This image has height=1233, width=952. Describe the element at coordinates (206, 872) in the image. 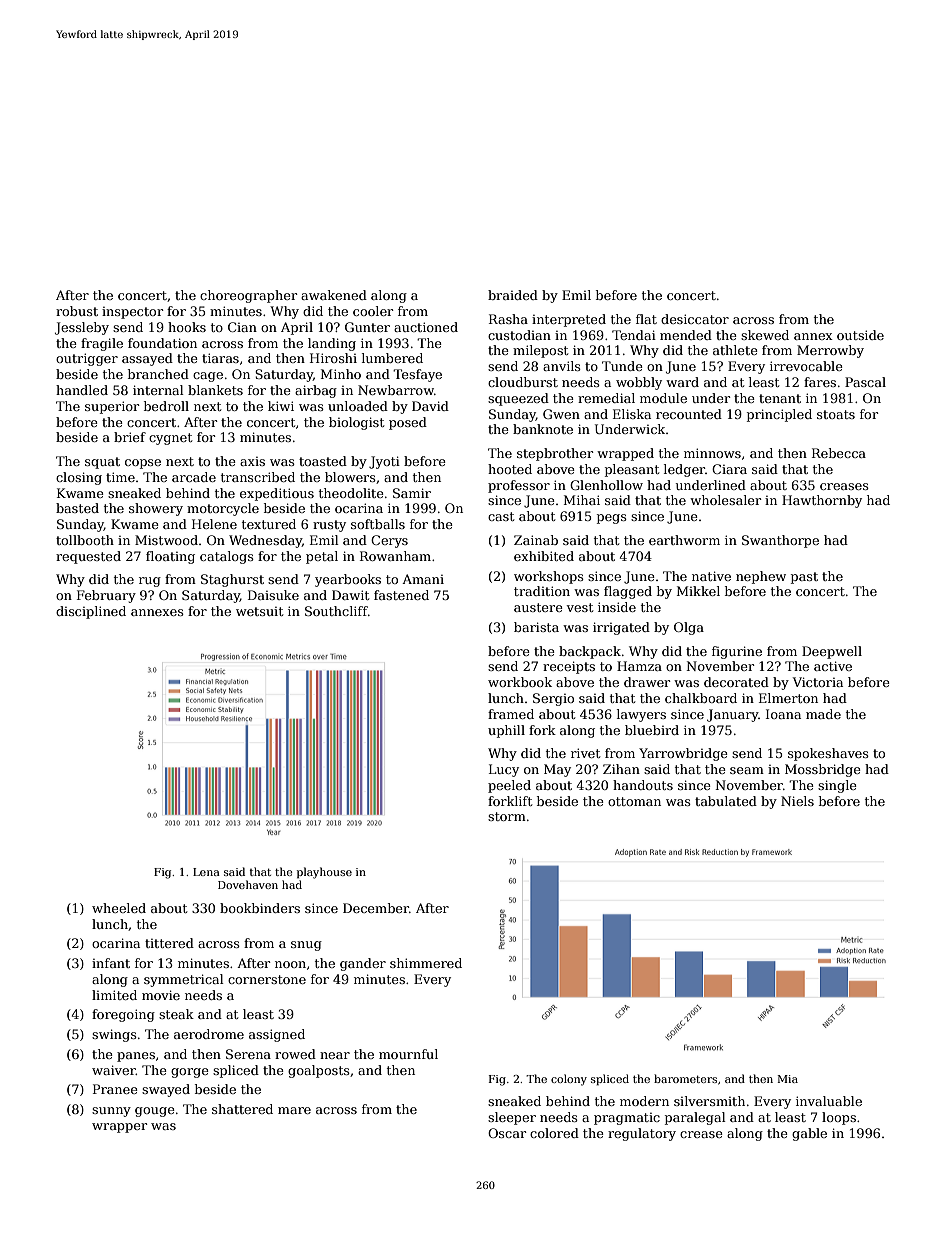

I see `Lena` at that location.
